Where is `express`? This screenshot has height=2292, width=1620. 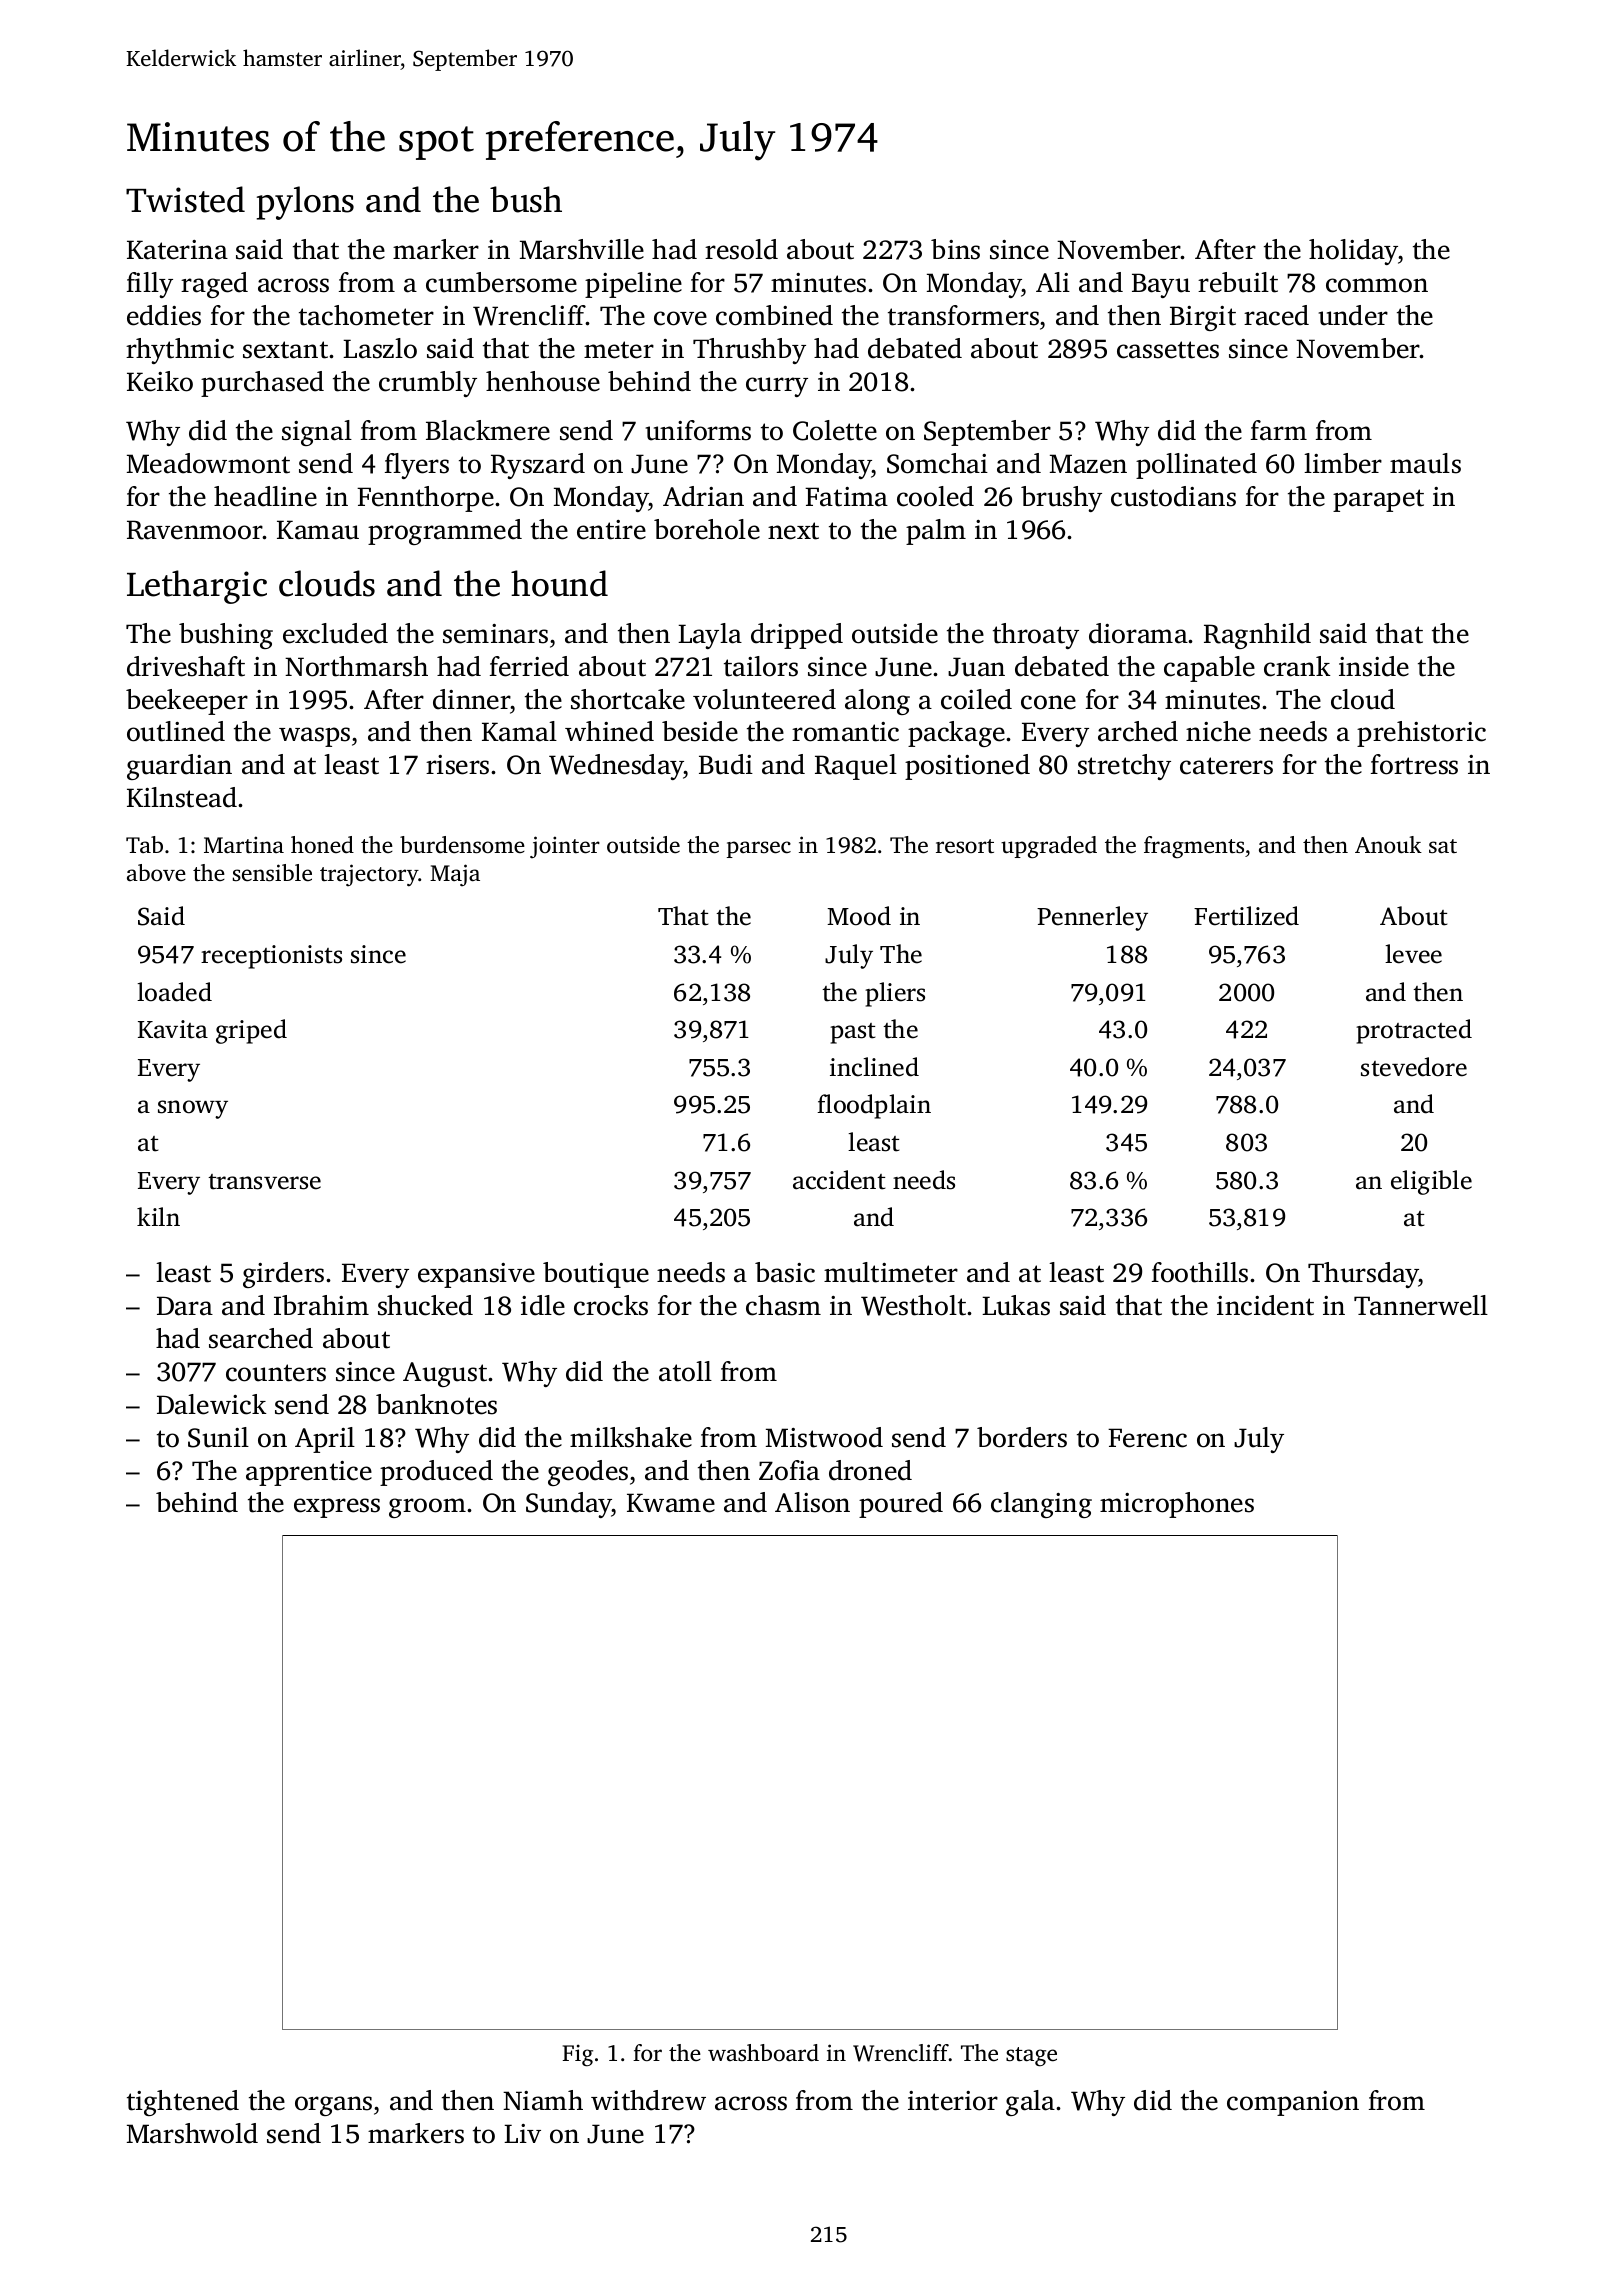
express is located at coordinates (337, 1508).
